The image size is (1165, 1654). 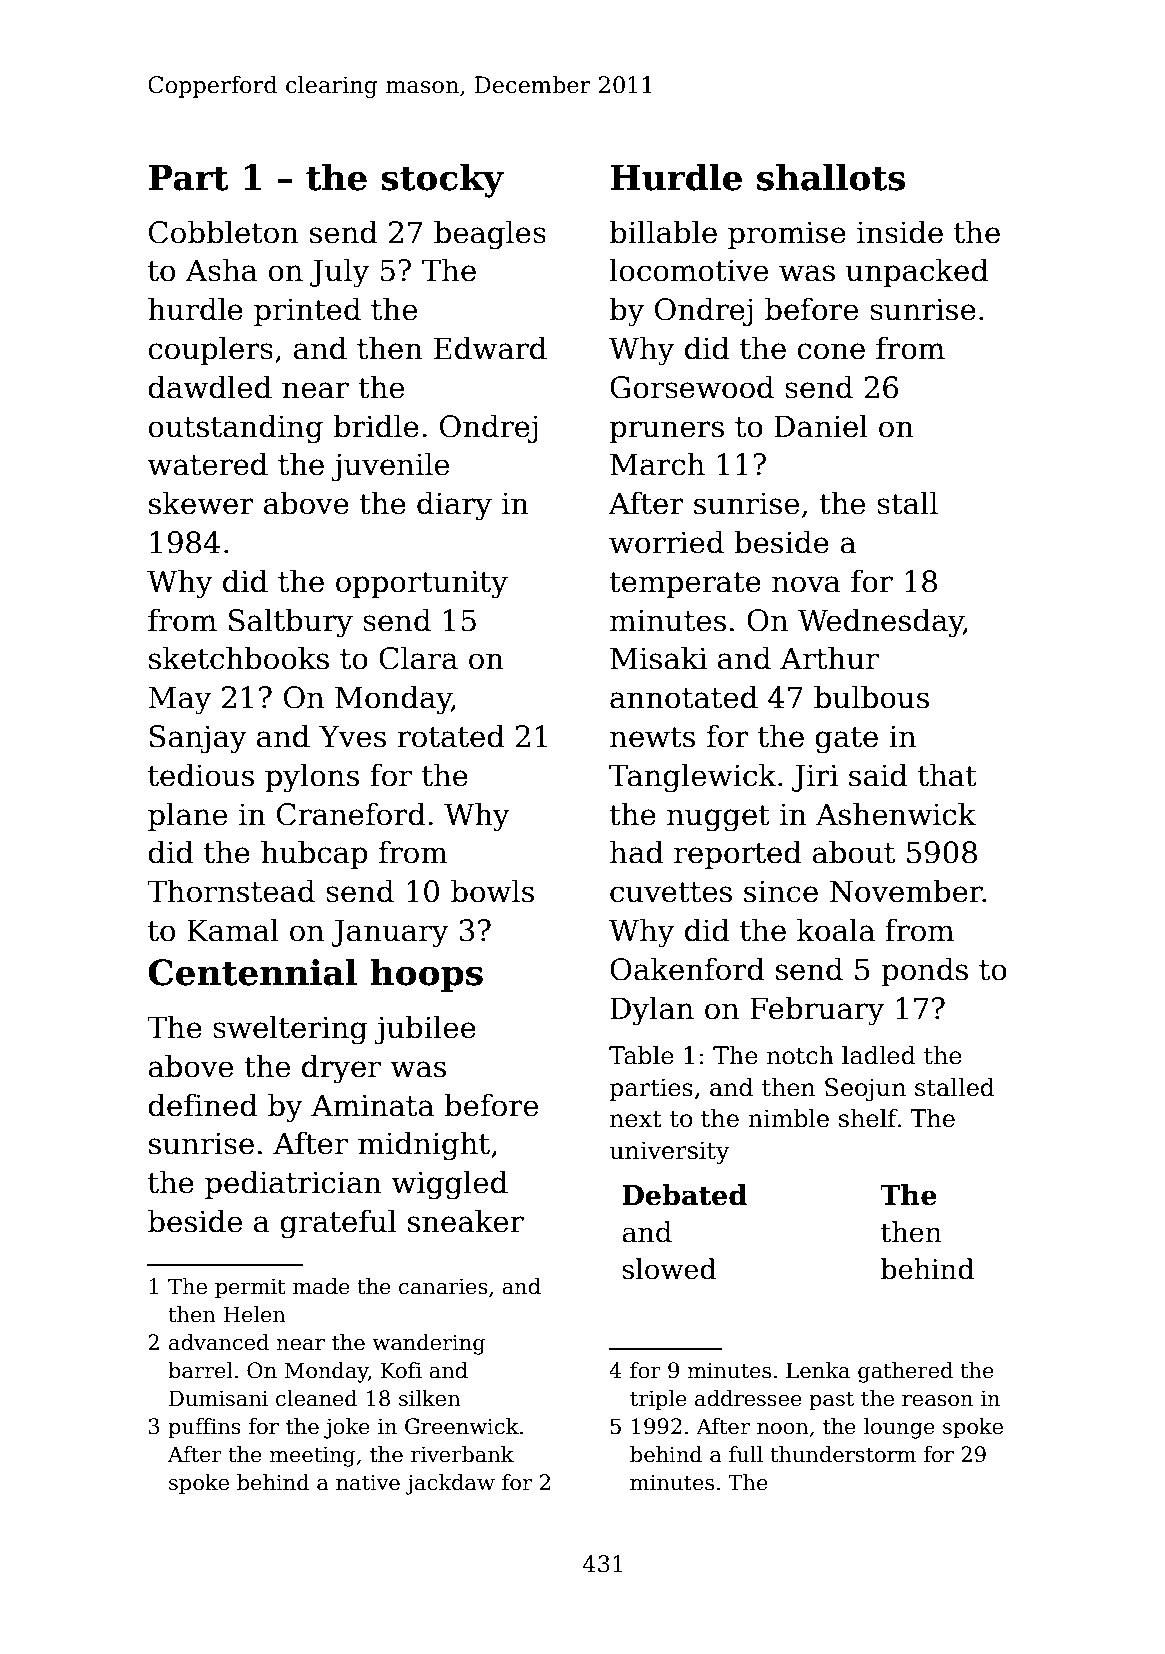 I want to click on that, so click(x=947, y=775).
